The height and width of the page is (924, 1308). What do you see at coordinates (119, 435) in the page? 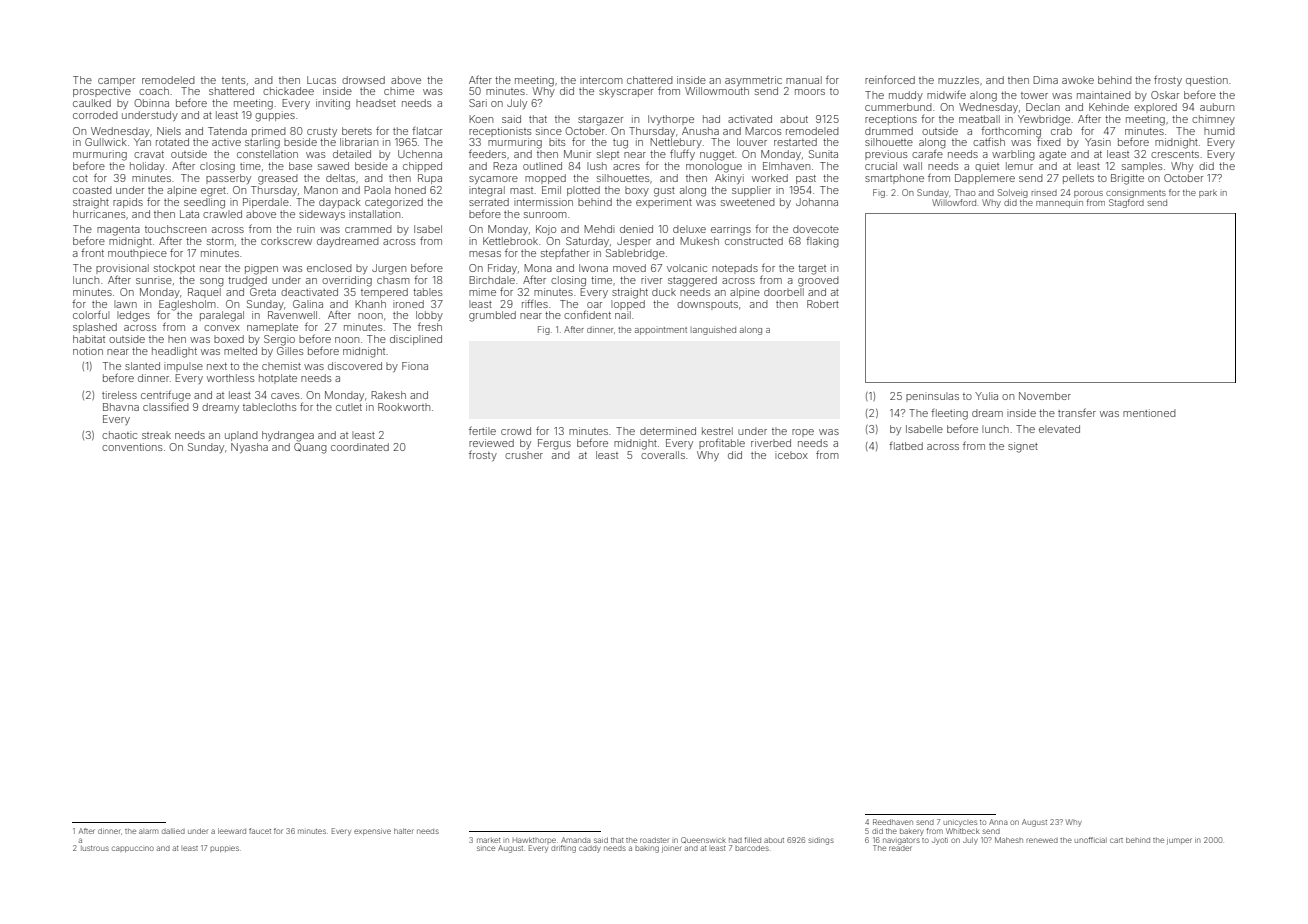
I see `chaotic` at bounding box center [119, 435].
